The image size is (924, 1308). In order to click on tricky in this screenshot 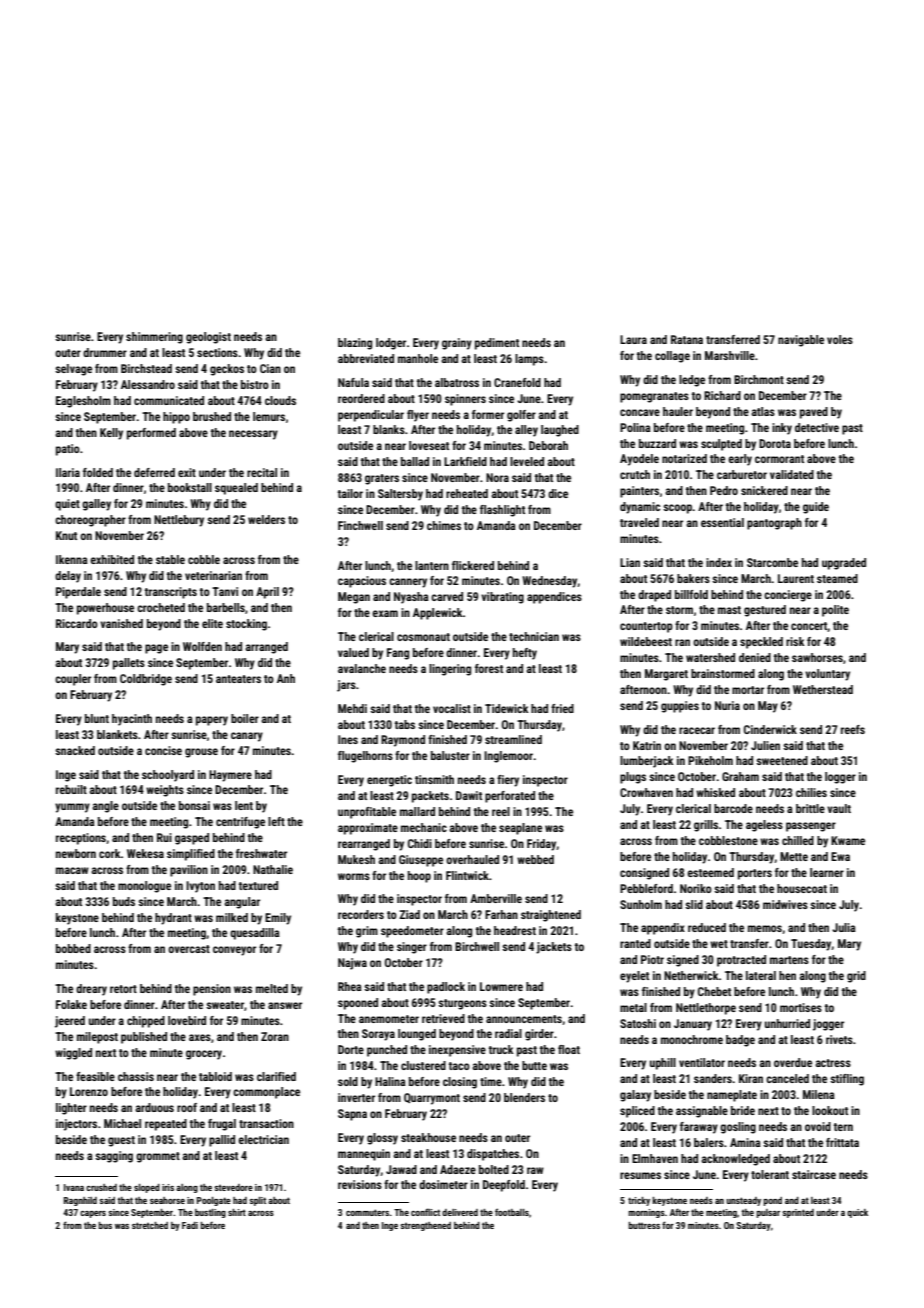, I will do `click(639, 1201)`.
